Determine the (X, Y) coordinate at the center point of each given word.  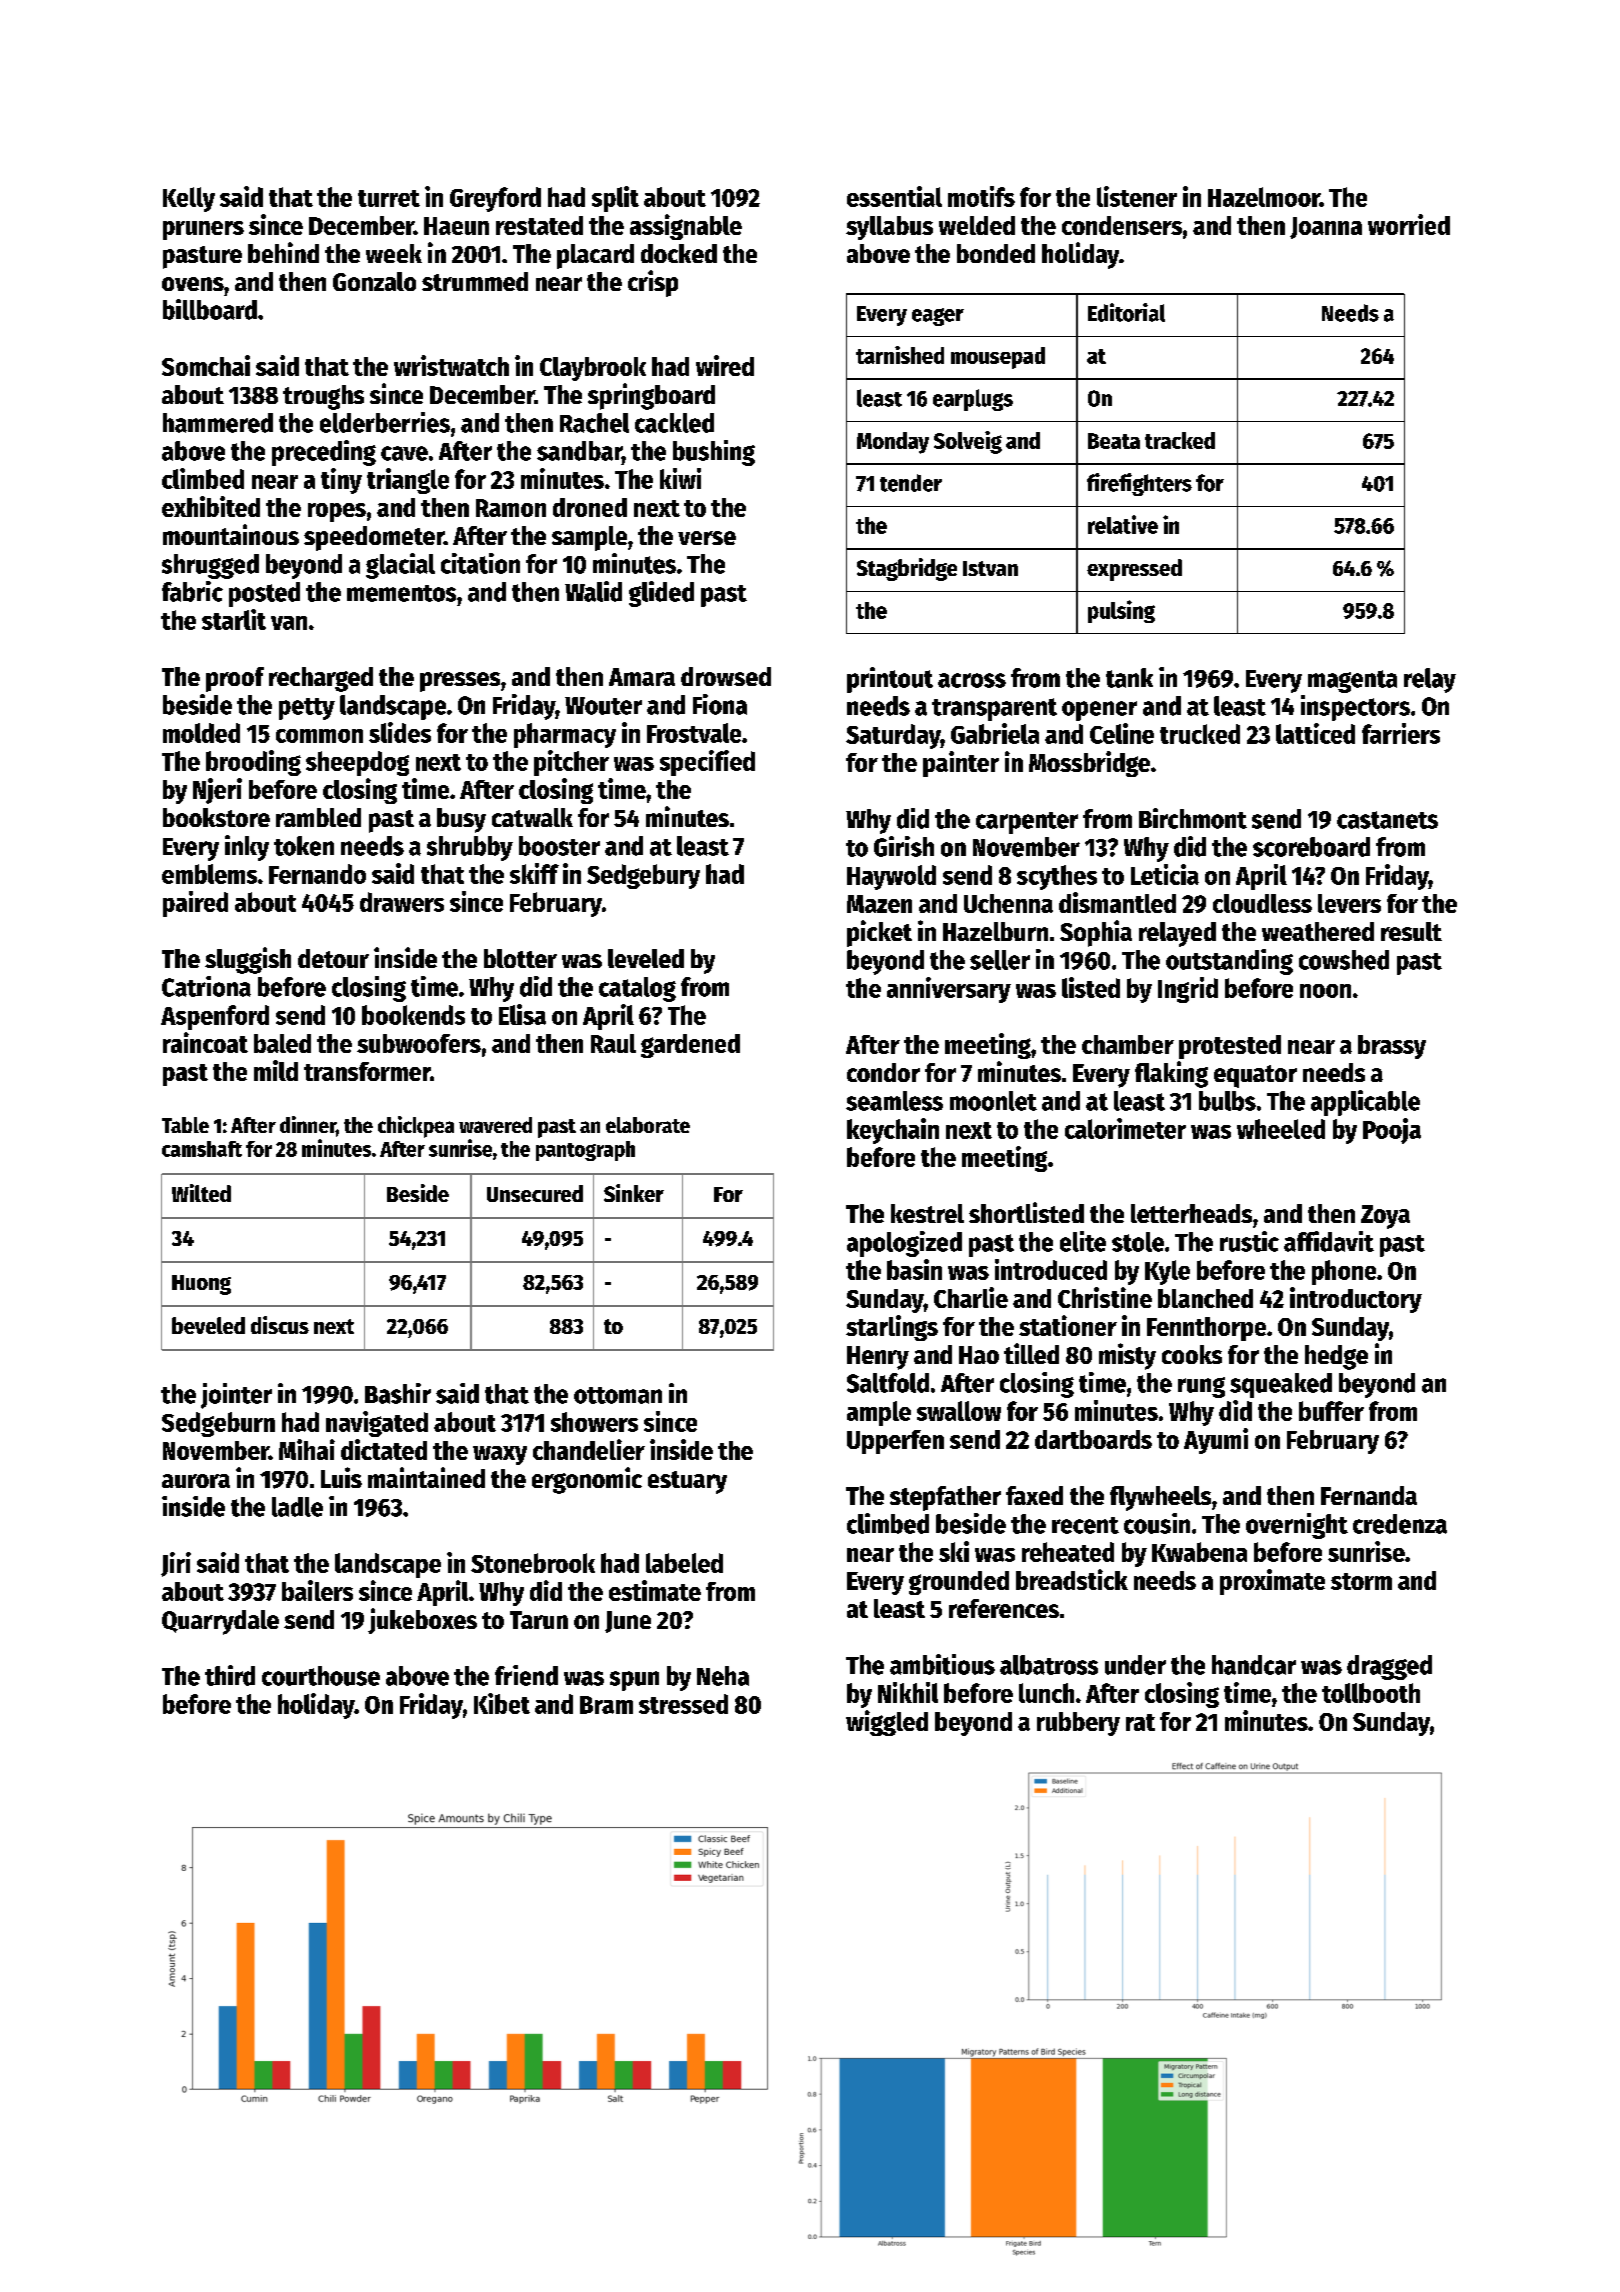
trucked (1200, 734)
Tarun (539, 1620)
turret (389, 198)
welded (977, 225)
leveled (646, 958)
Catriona (206, 986)
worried (1409, 224)
